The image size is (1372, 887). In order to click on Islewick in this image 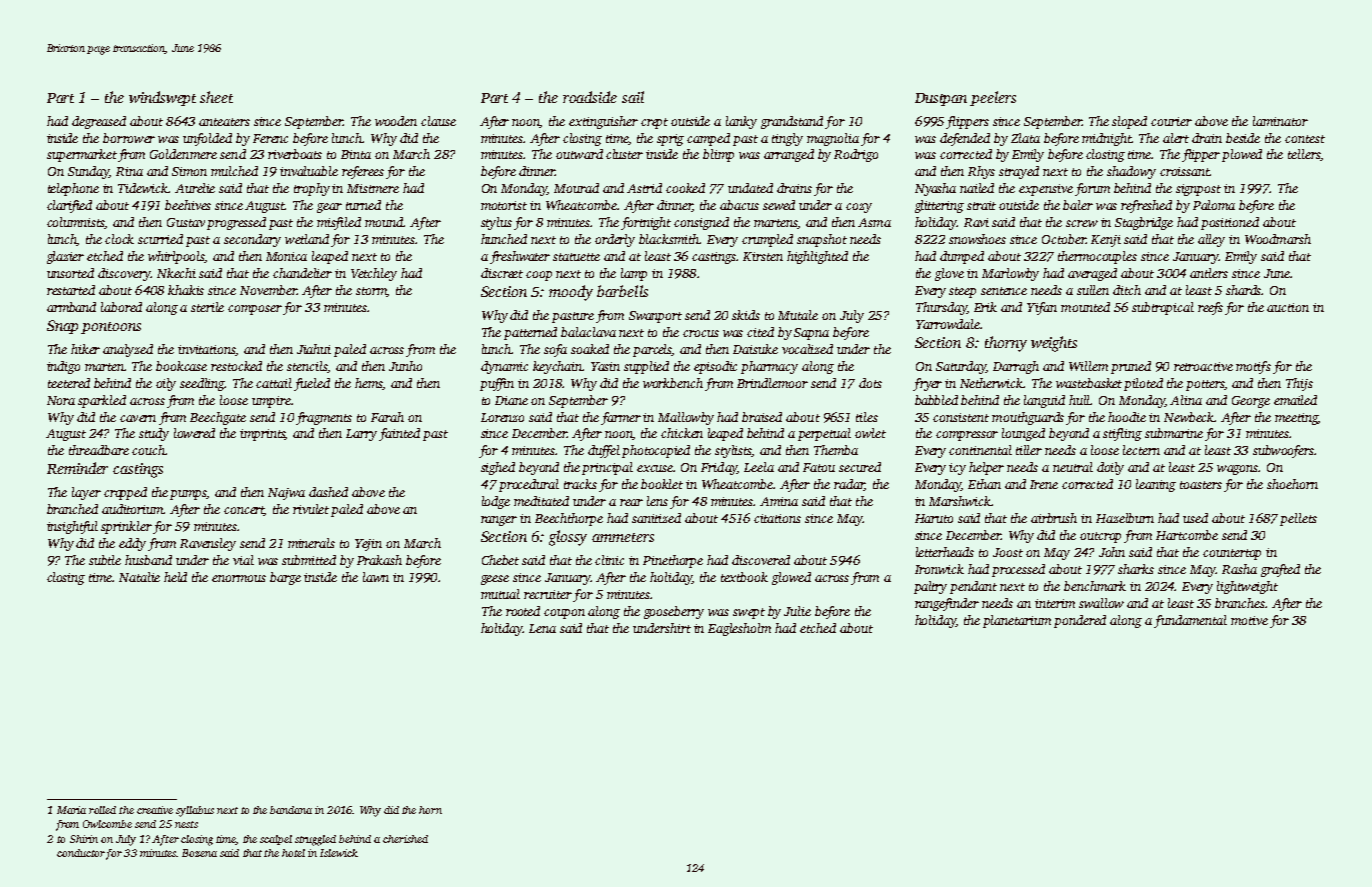, I will do `click(339, 853)`.
